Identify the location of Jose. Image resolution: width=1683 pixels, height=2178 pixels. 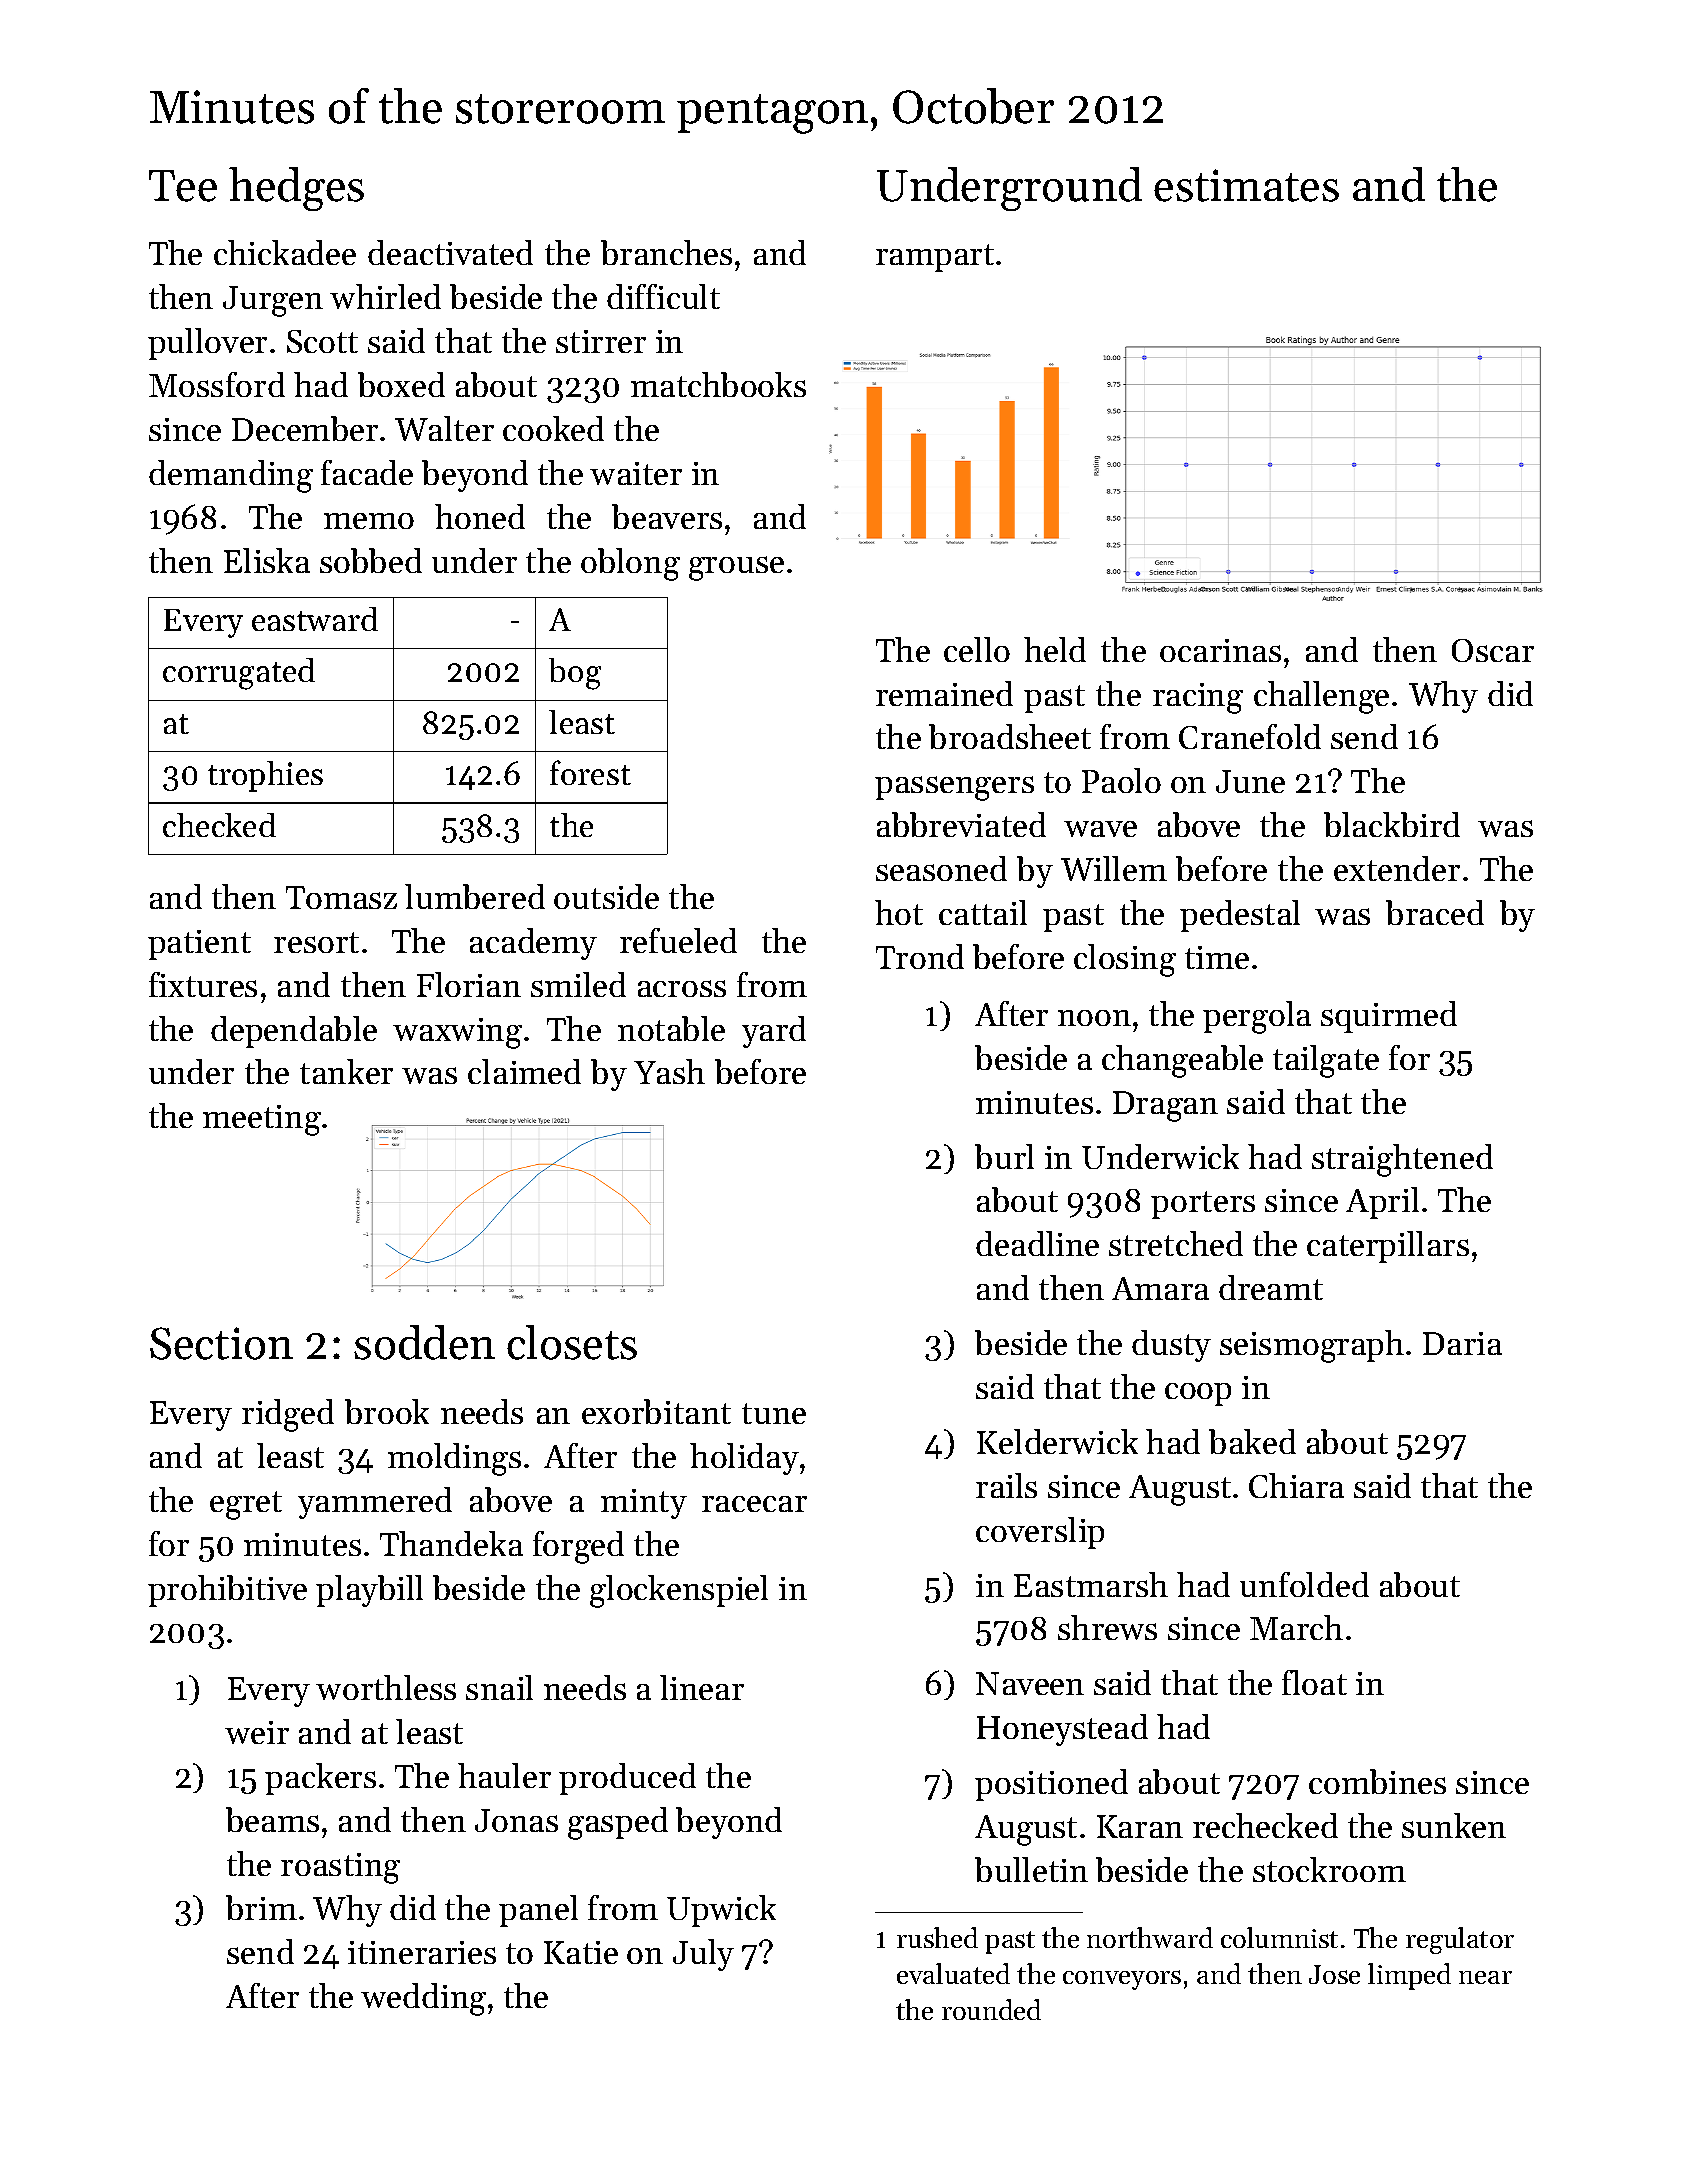
(1334, 1974).
